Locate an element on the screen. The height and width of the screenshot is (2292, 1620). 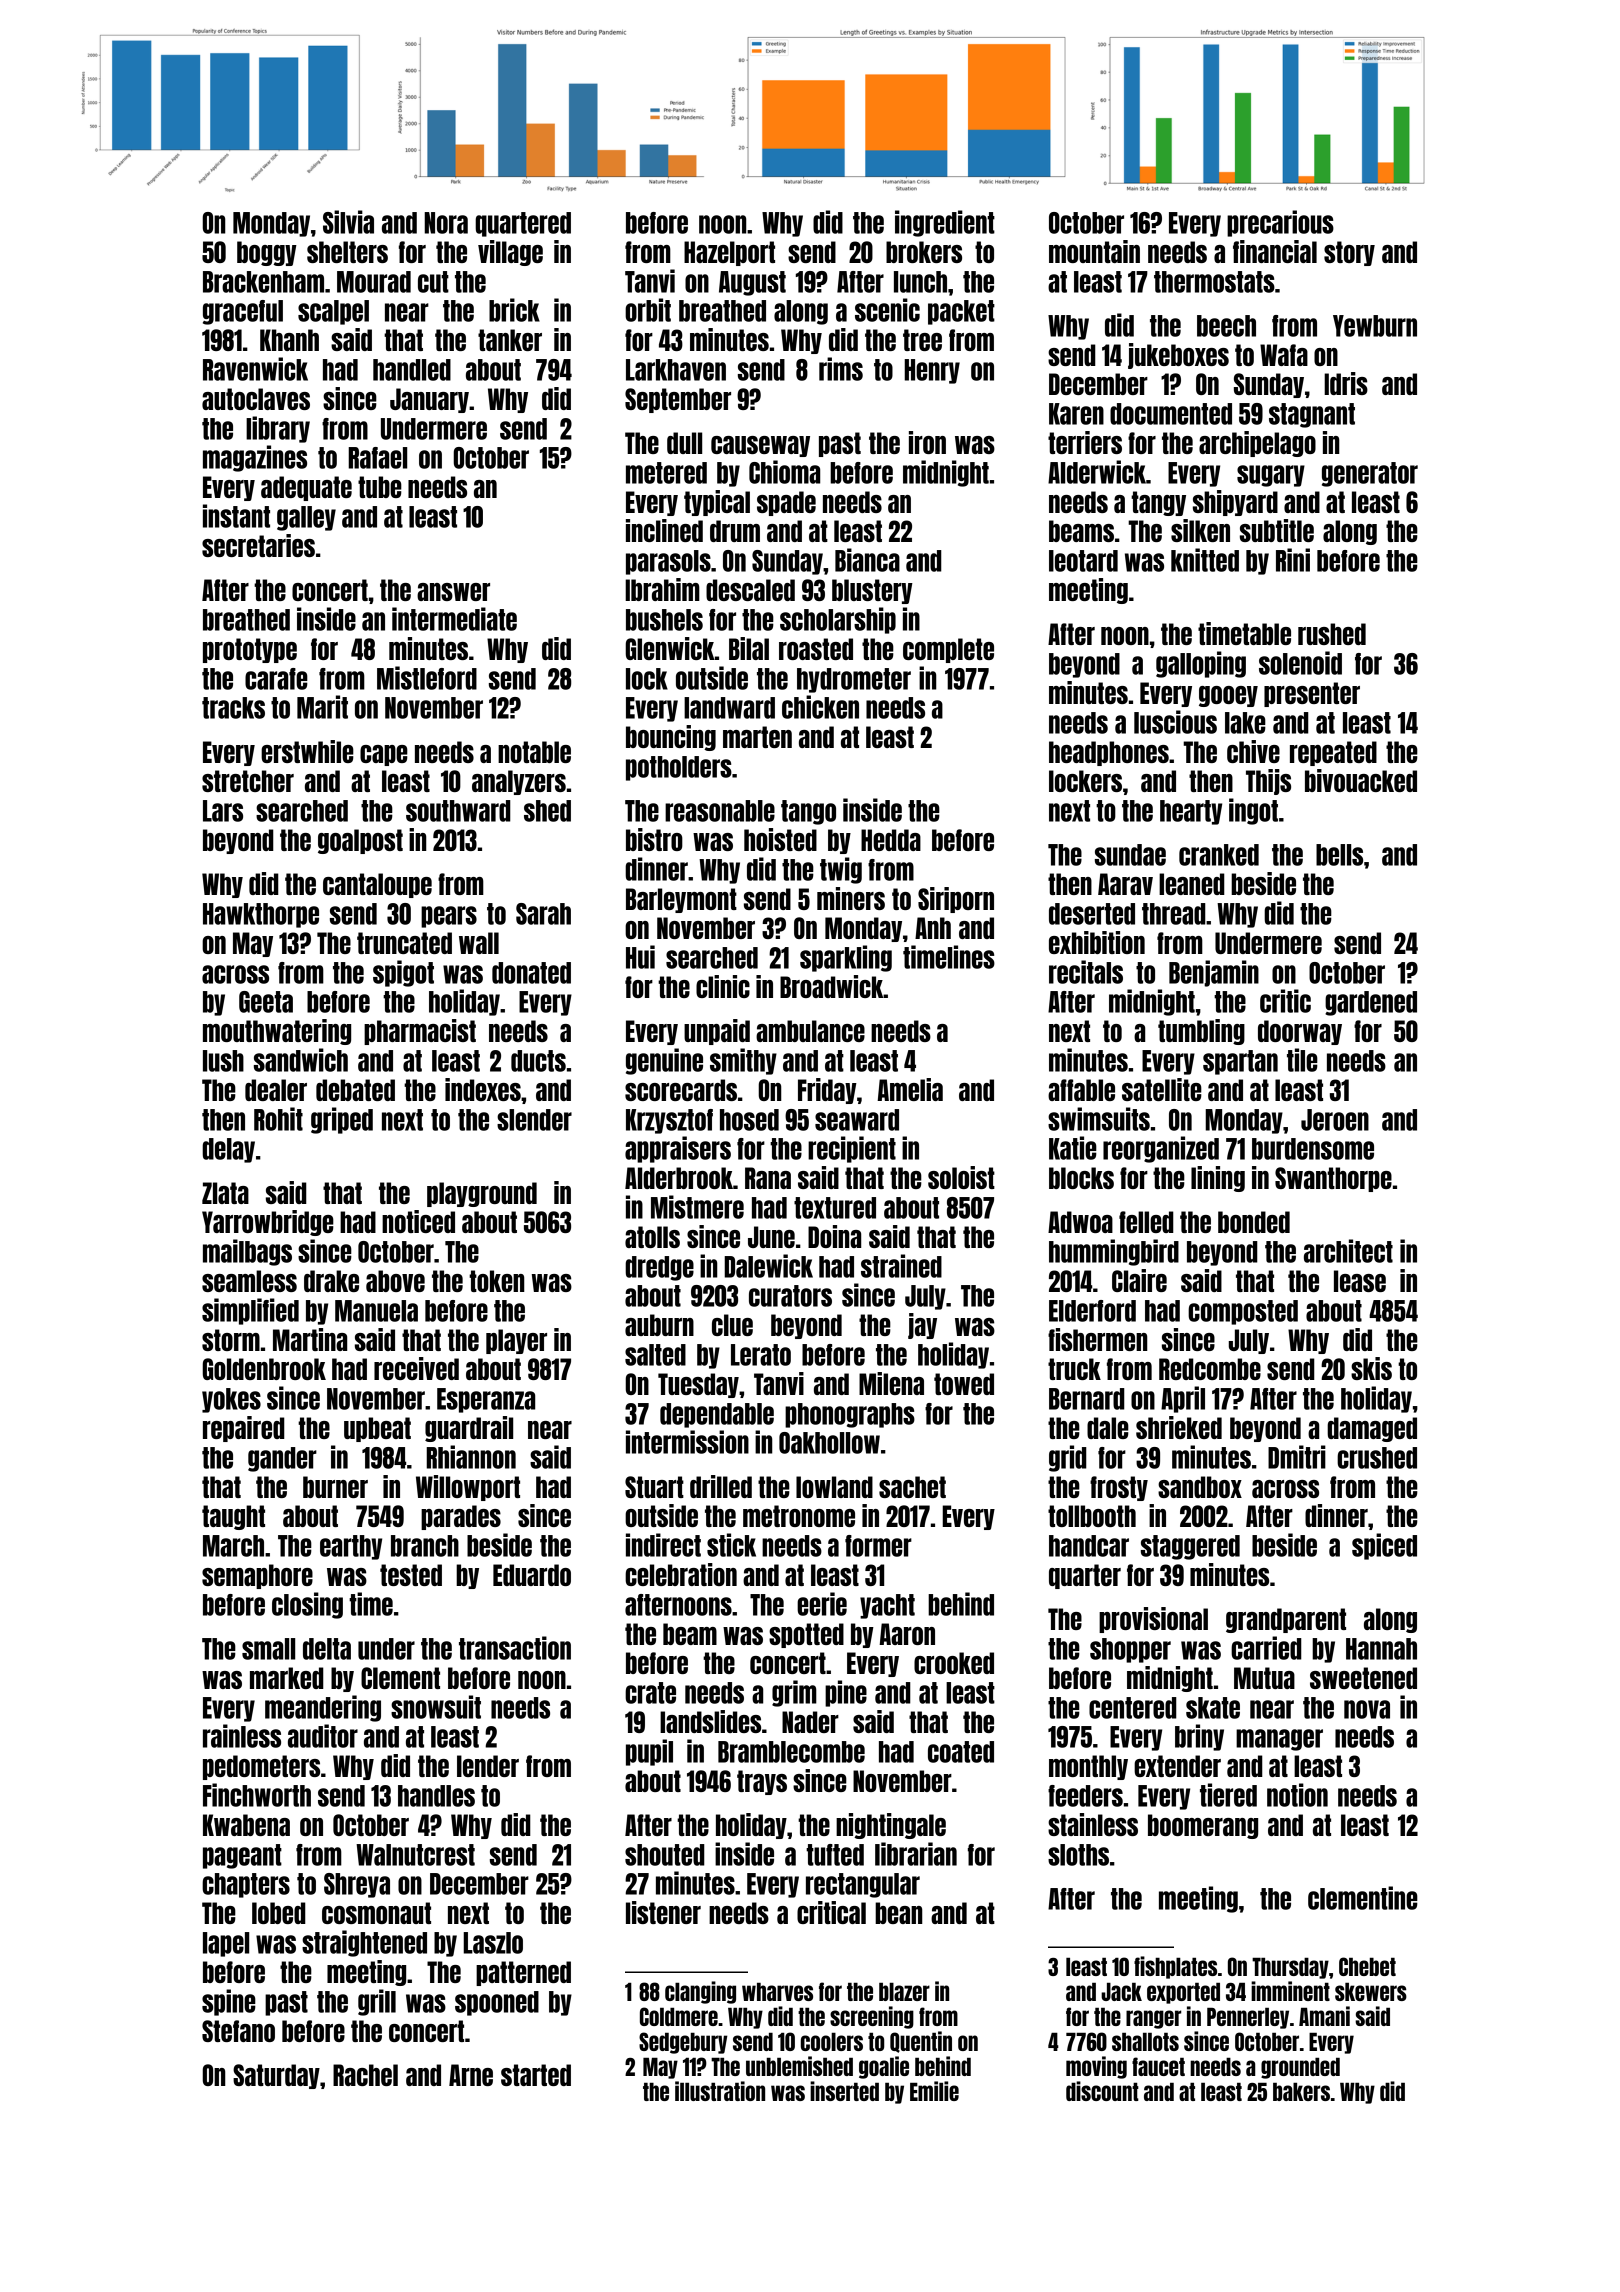
snowsuit is located at coordinates (436, 1707).
